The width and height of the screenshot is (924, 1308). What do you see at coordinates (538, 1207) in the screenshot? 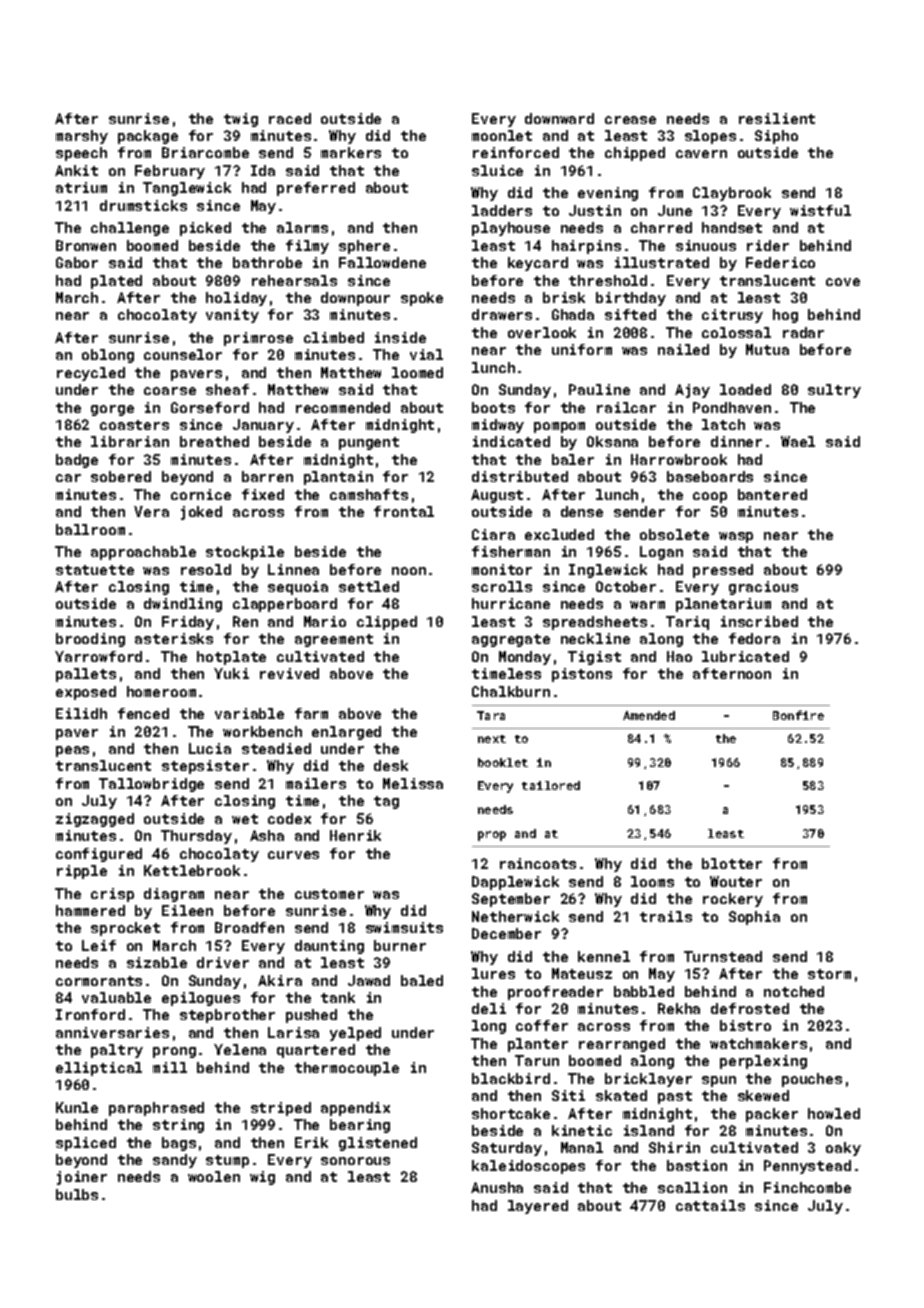
I see `layered` at bounding box center [538, 1207].
